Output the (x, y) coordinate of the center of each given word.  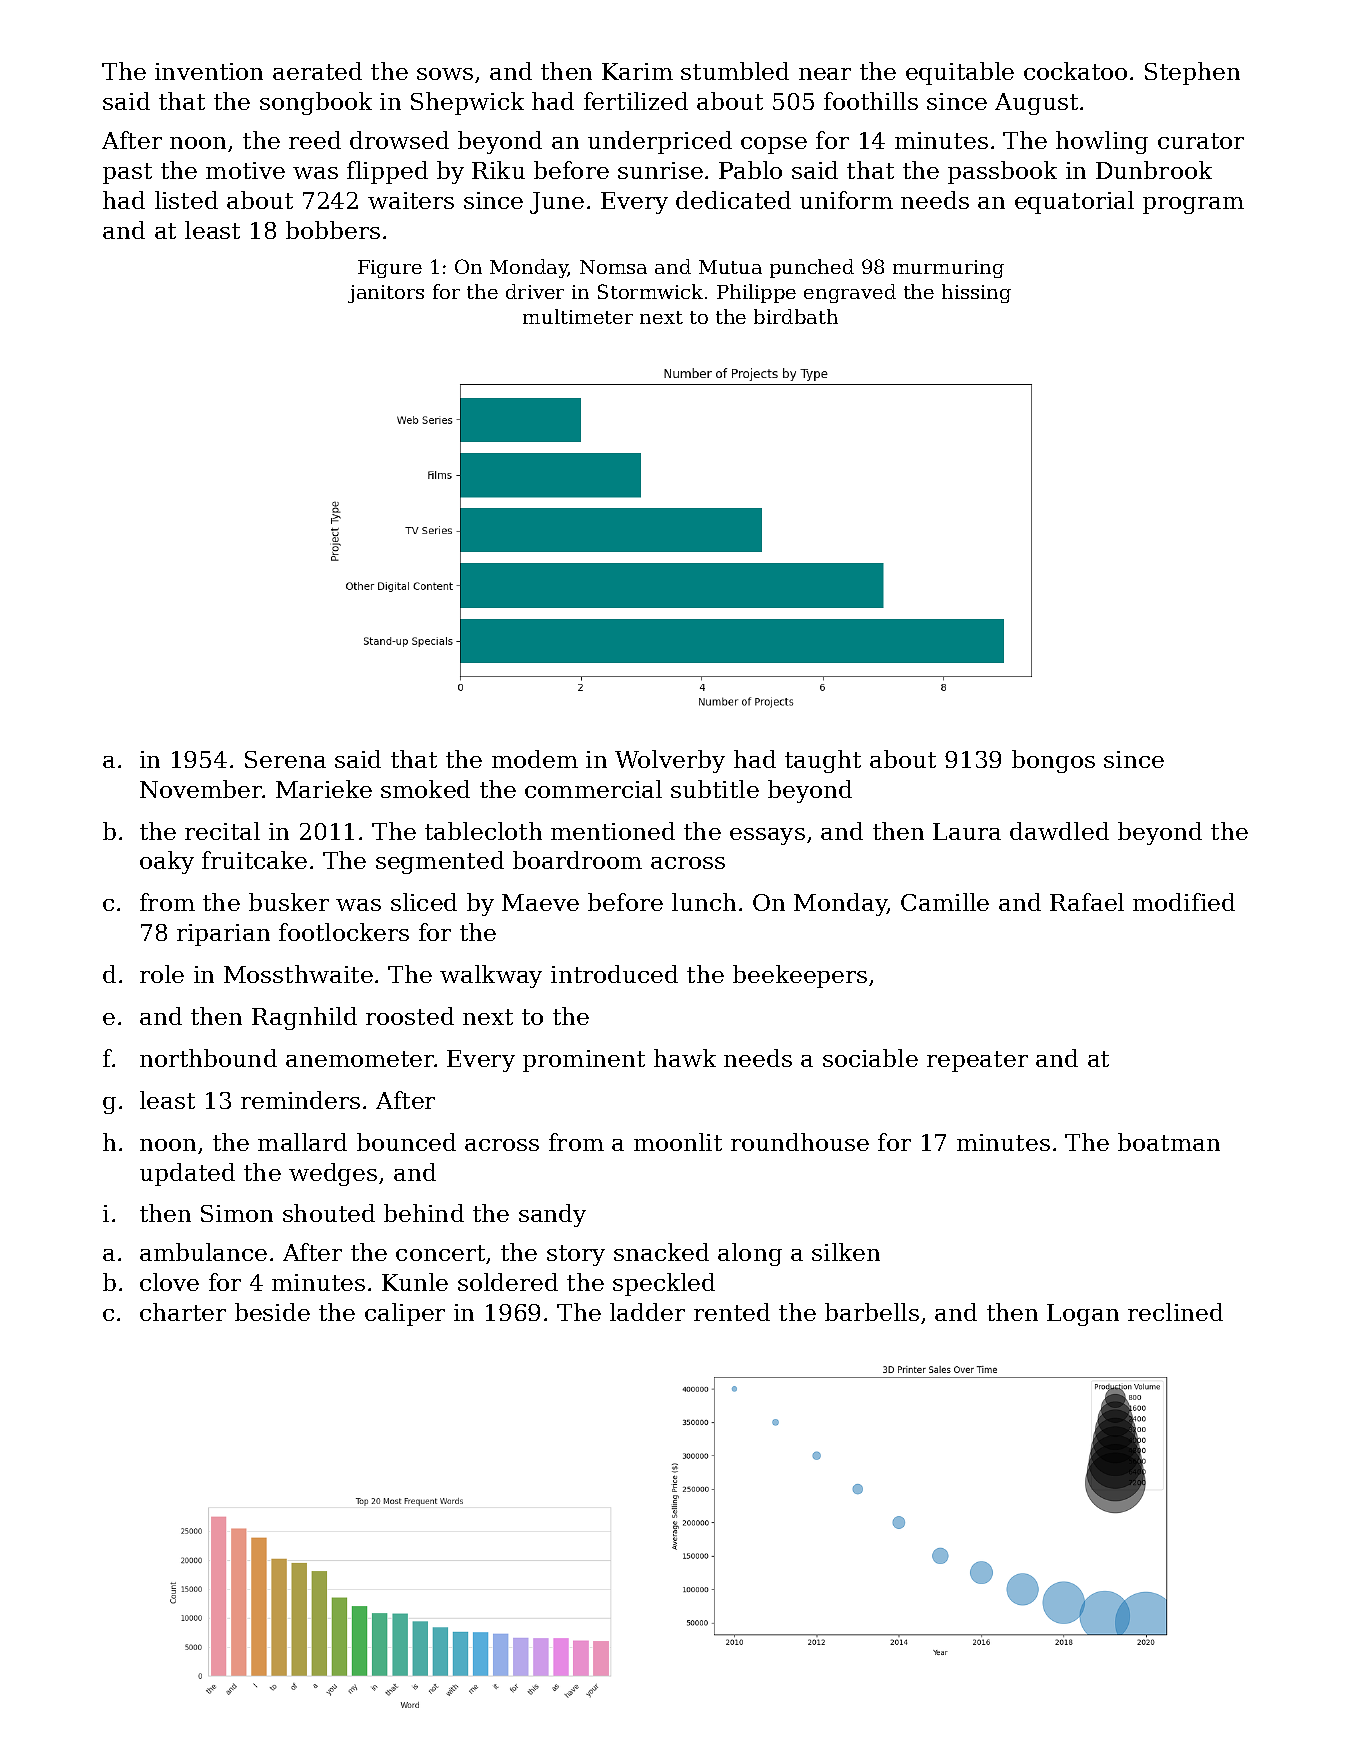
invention (209, 71)
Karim (637, 71)
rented (732, 1312)
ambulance (203, 1252)
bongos (1053, 761)
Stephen (1192, 73)
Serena (285, 759)
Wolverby (670, 761)
